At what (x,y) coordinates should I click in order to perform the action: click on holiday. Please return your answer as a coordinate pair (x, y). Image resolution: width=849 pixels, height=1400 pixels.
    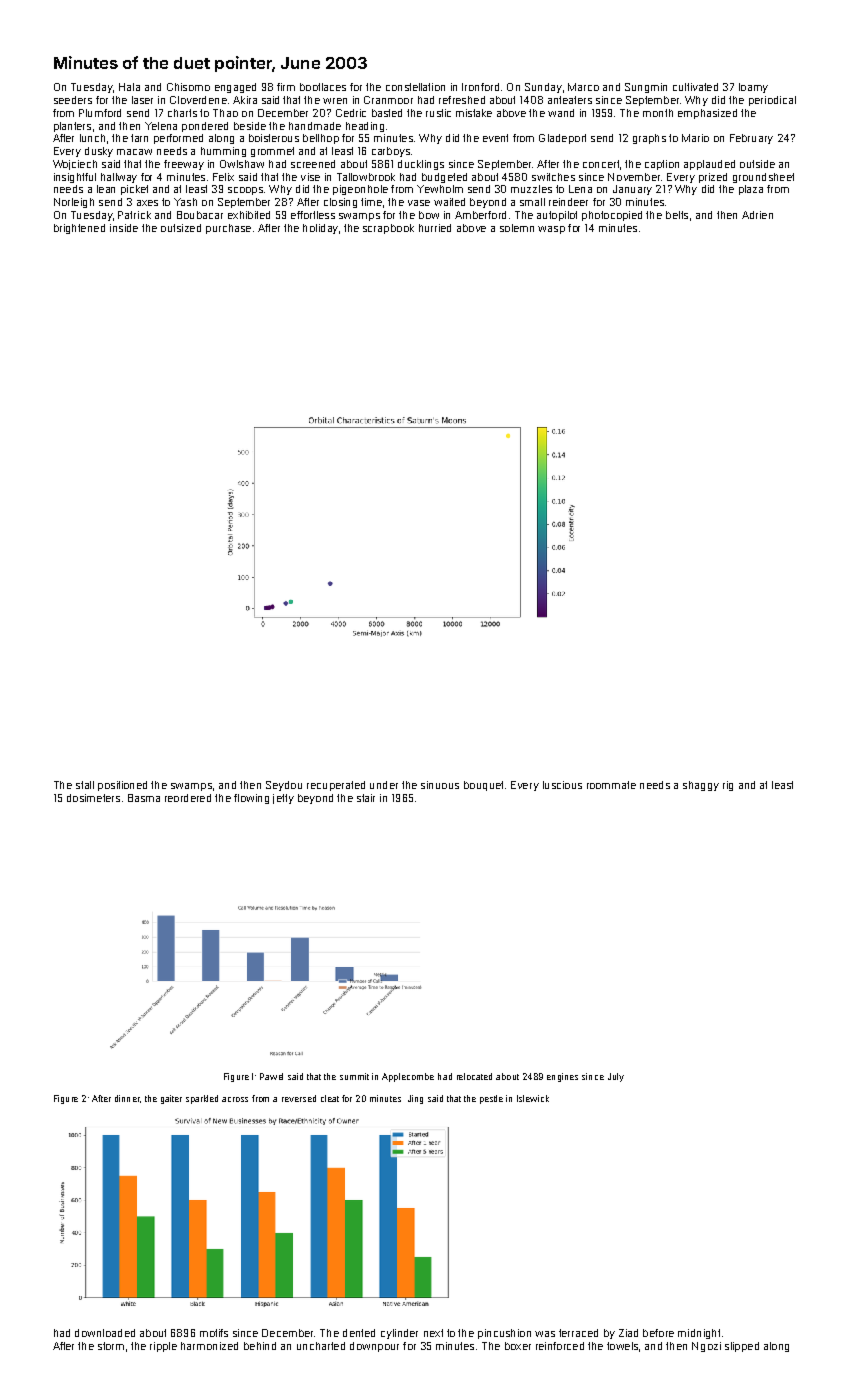
    Looking at the image, I should click on (320, 229).
